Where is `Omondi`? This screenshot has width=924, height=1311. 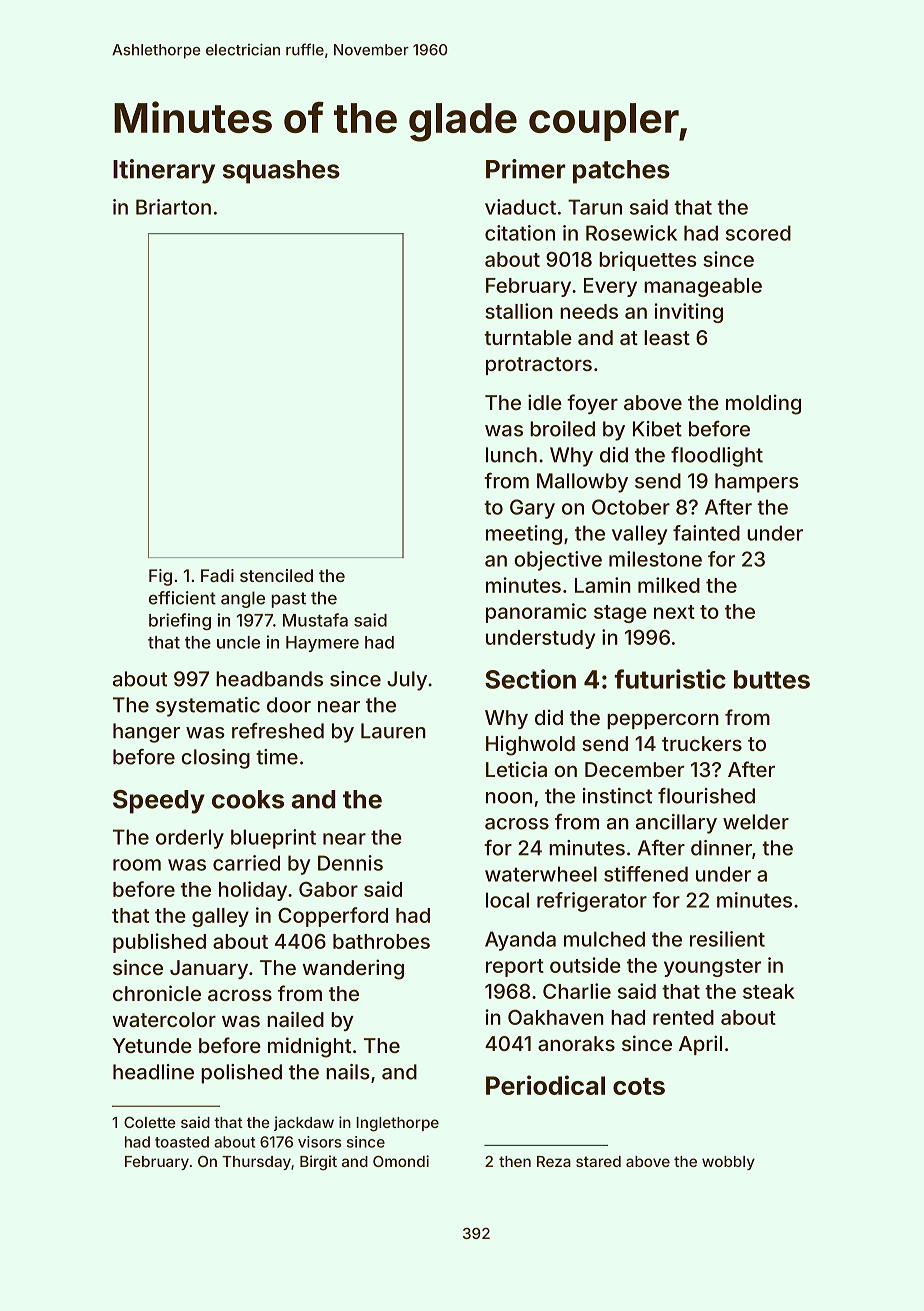
Omondi is located at coordinates (401, 1161).
